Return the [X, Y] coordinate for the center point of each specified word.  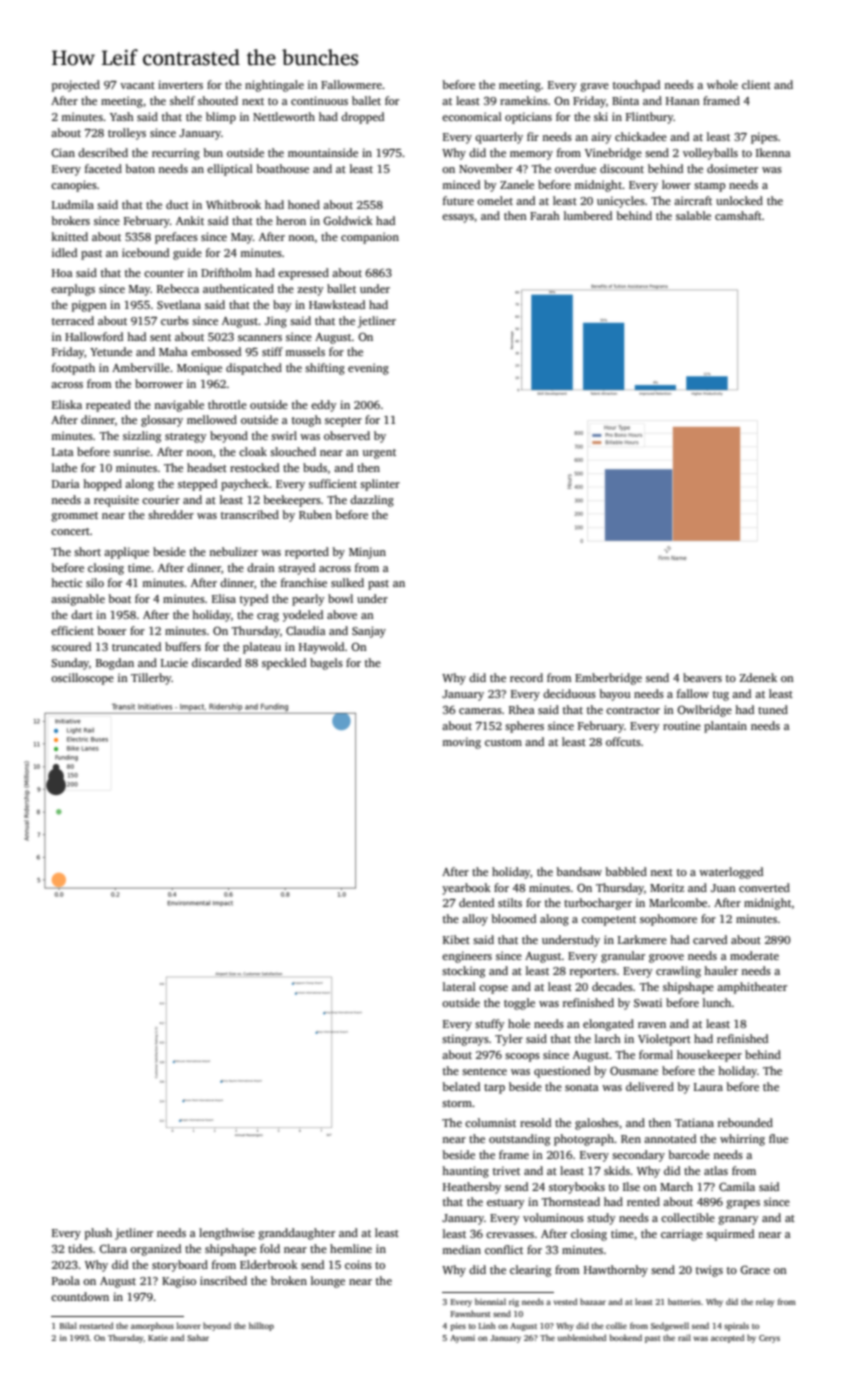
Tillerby [151, 679]
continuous [319, 100]
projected [76, 86]
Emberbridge [608, 679]
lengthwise [227, 1234]
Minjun [367, 553]
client [756, 84]
